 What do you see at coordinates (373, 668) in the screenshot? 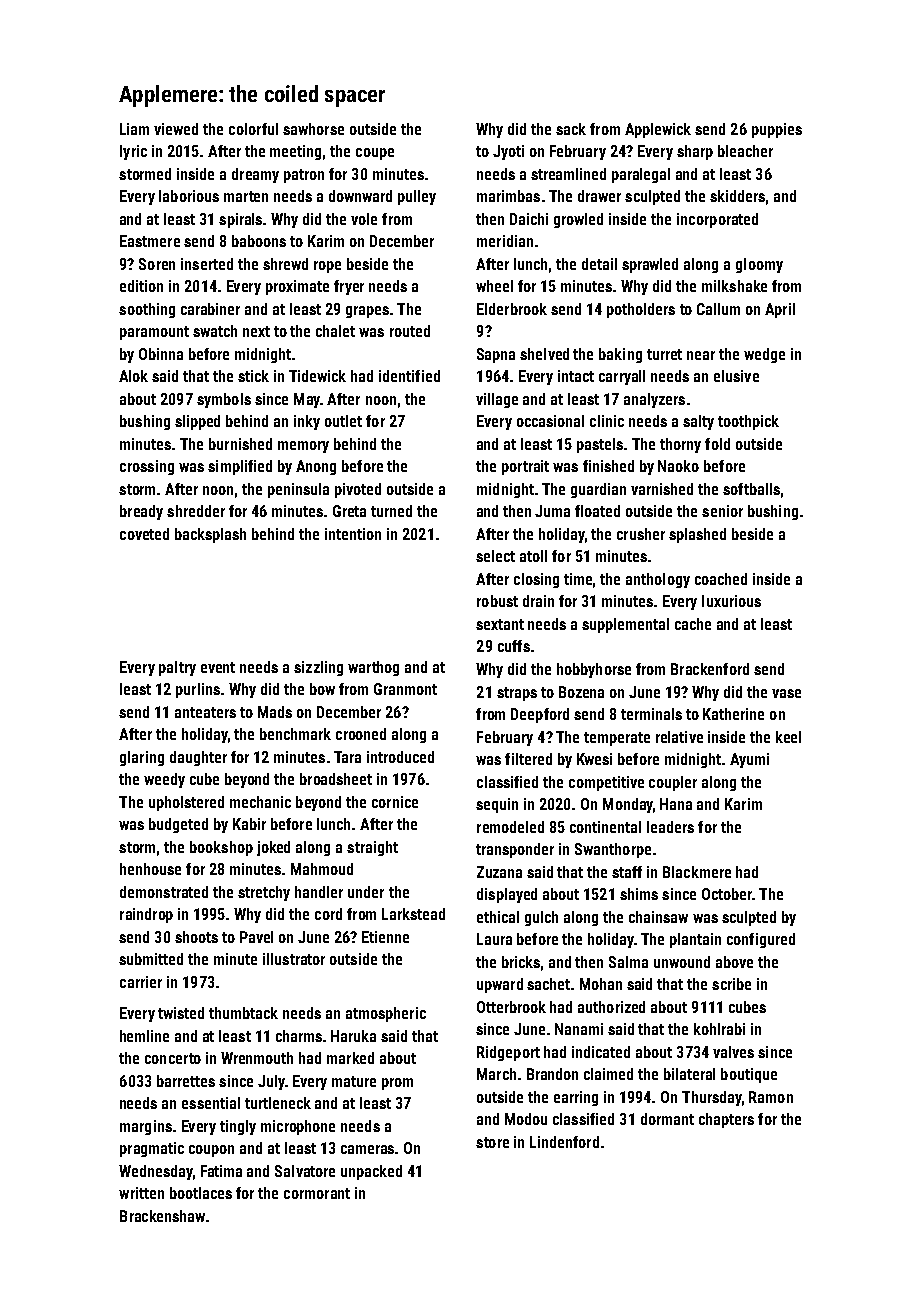
I see `warthog` at bounding box center [373, 668].
